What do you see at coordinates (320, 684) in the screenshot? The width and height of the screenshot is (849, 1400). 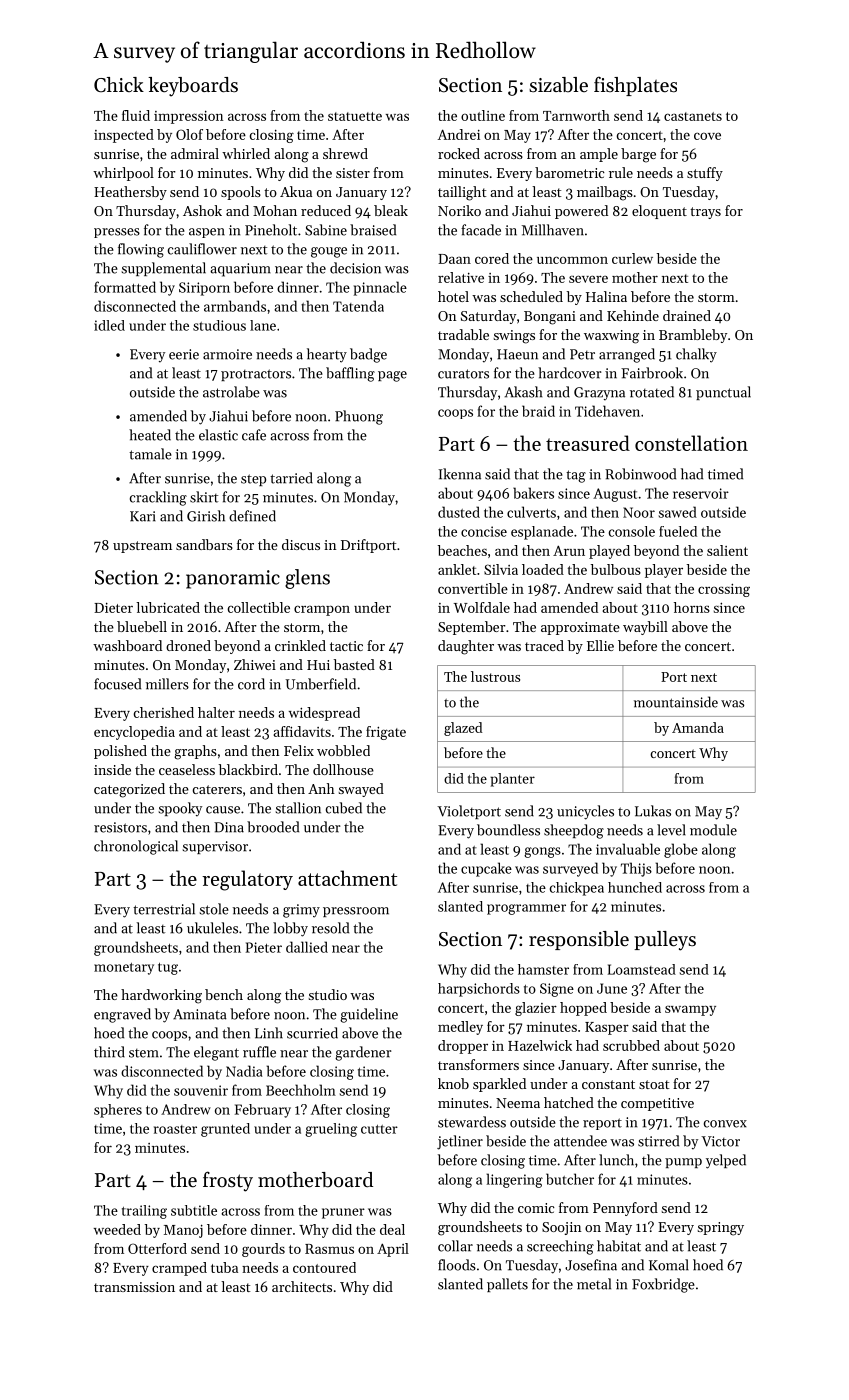 I see `Umberfield` at bounding box center [320, 684].
